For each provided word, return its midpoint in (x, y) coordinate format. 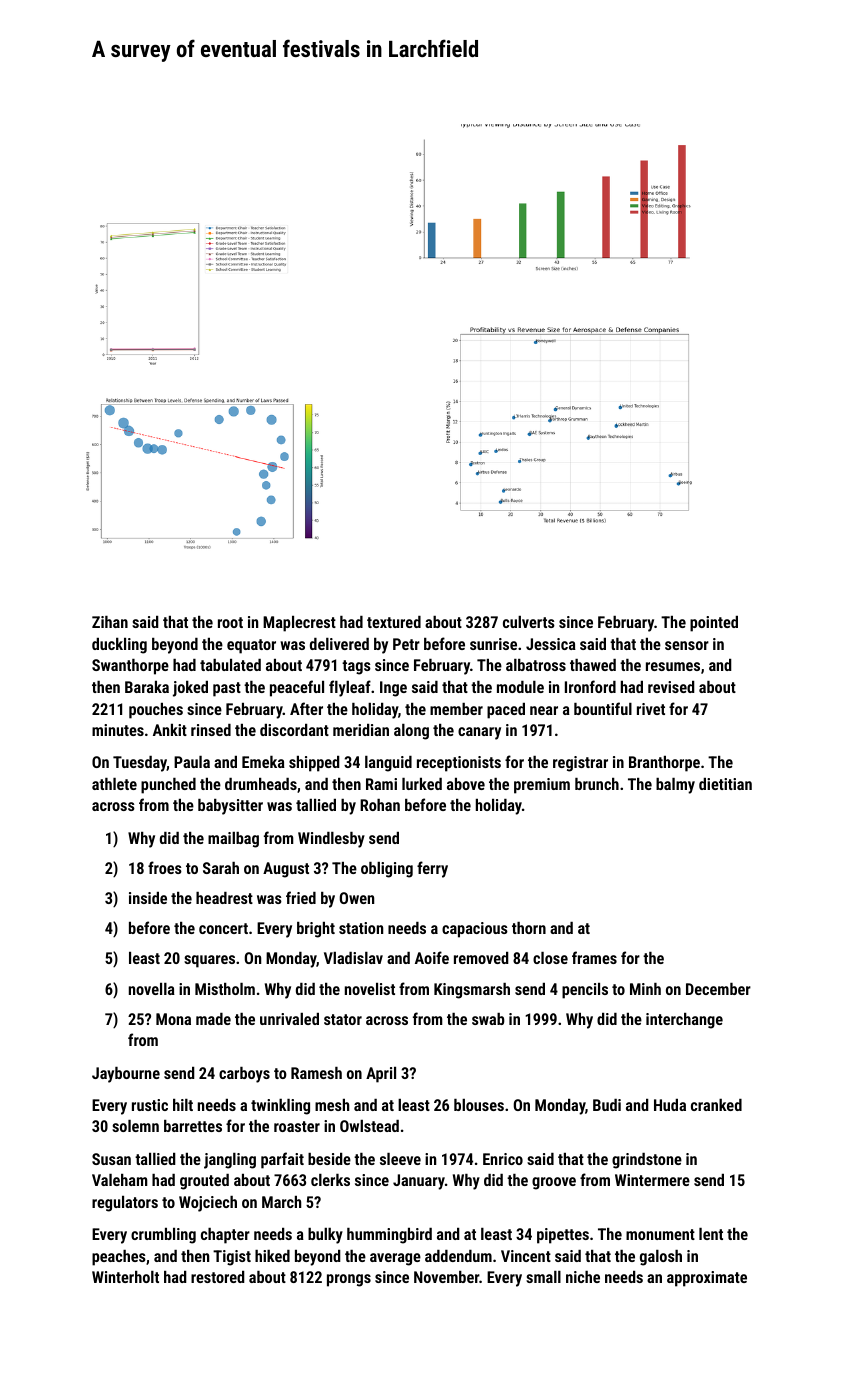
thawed (593, 665)
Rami (381, 784)
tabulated (230, 665)
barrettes (193, 1126)
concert (223, 928)
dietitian (725, 784)
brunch (597, 784)
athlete (114, 784)
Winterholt (125, 1277)
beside (329, 1159)
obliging (387, 870)
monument (660, 1234)
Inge (393, 689)
